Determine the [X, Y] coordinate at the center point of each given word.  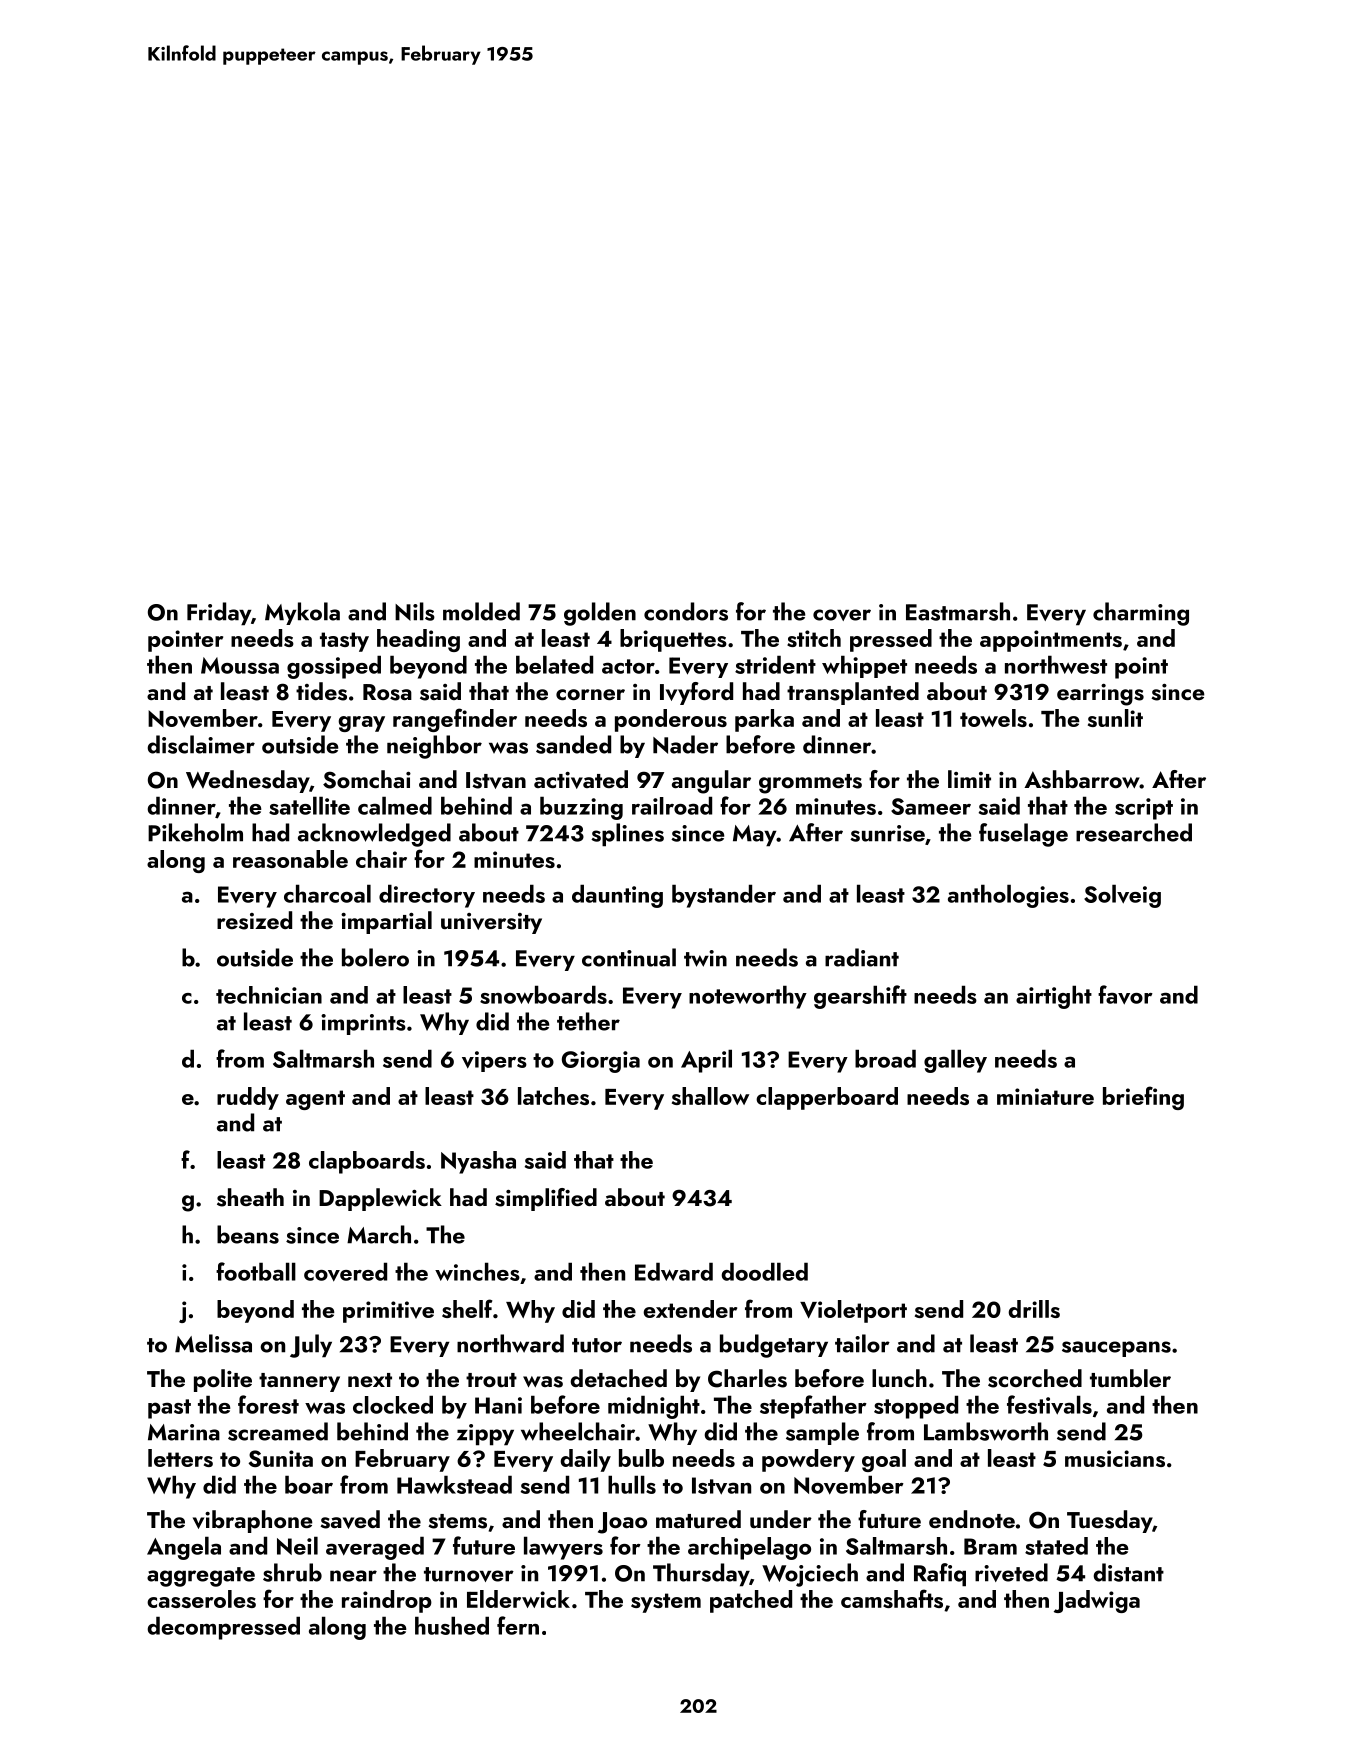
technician [269, 995]
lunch [899, 1378]
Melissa [213, 1343]
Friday [219, 614]
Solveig [1122, 896]
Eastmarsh [958, 611]
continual [629, 957]
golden [600, 614]
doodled [764, 1271]
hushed [452, 1625]
